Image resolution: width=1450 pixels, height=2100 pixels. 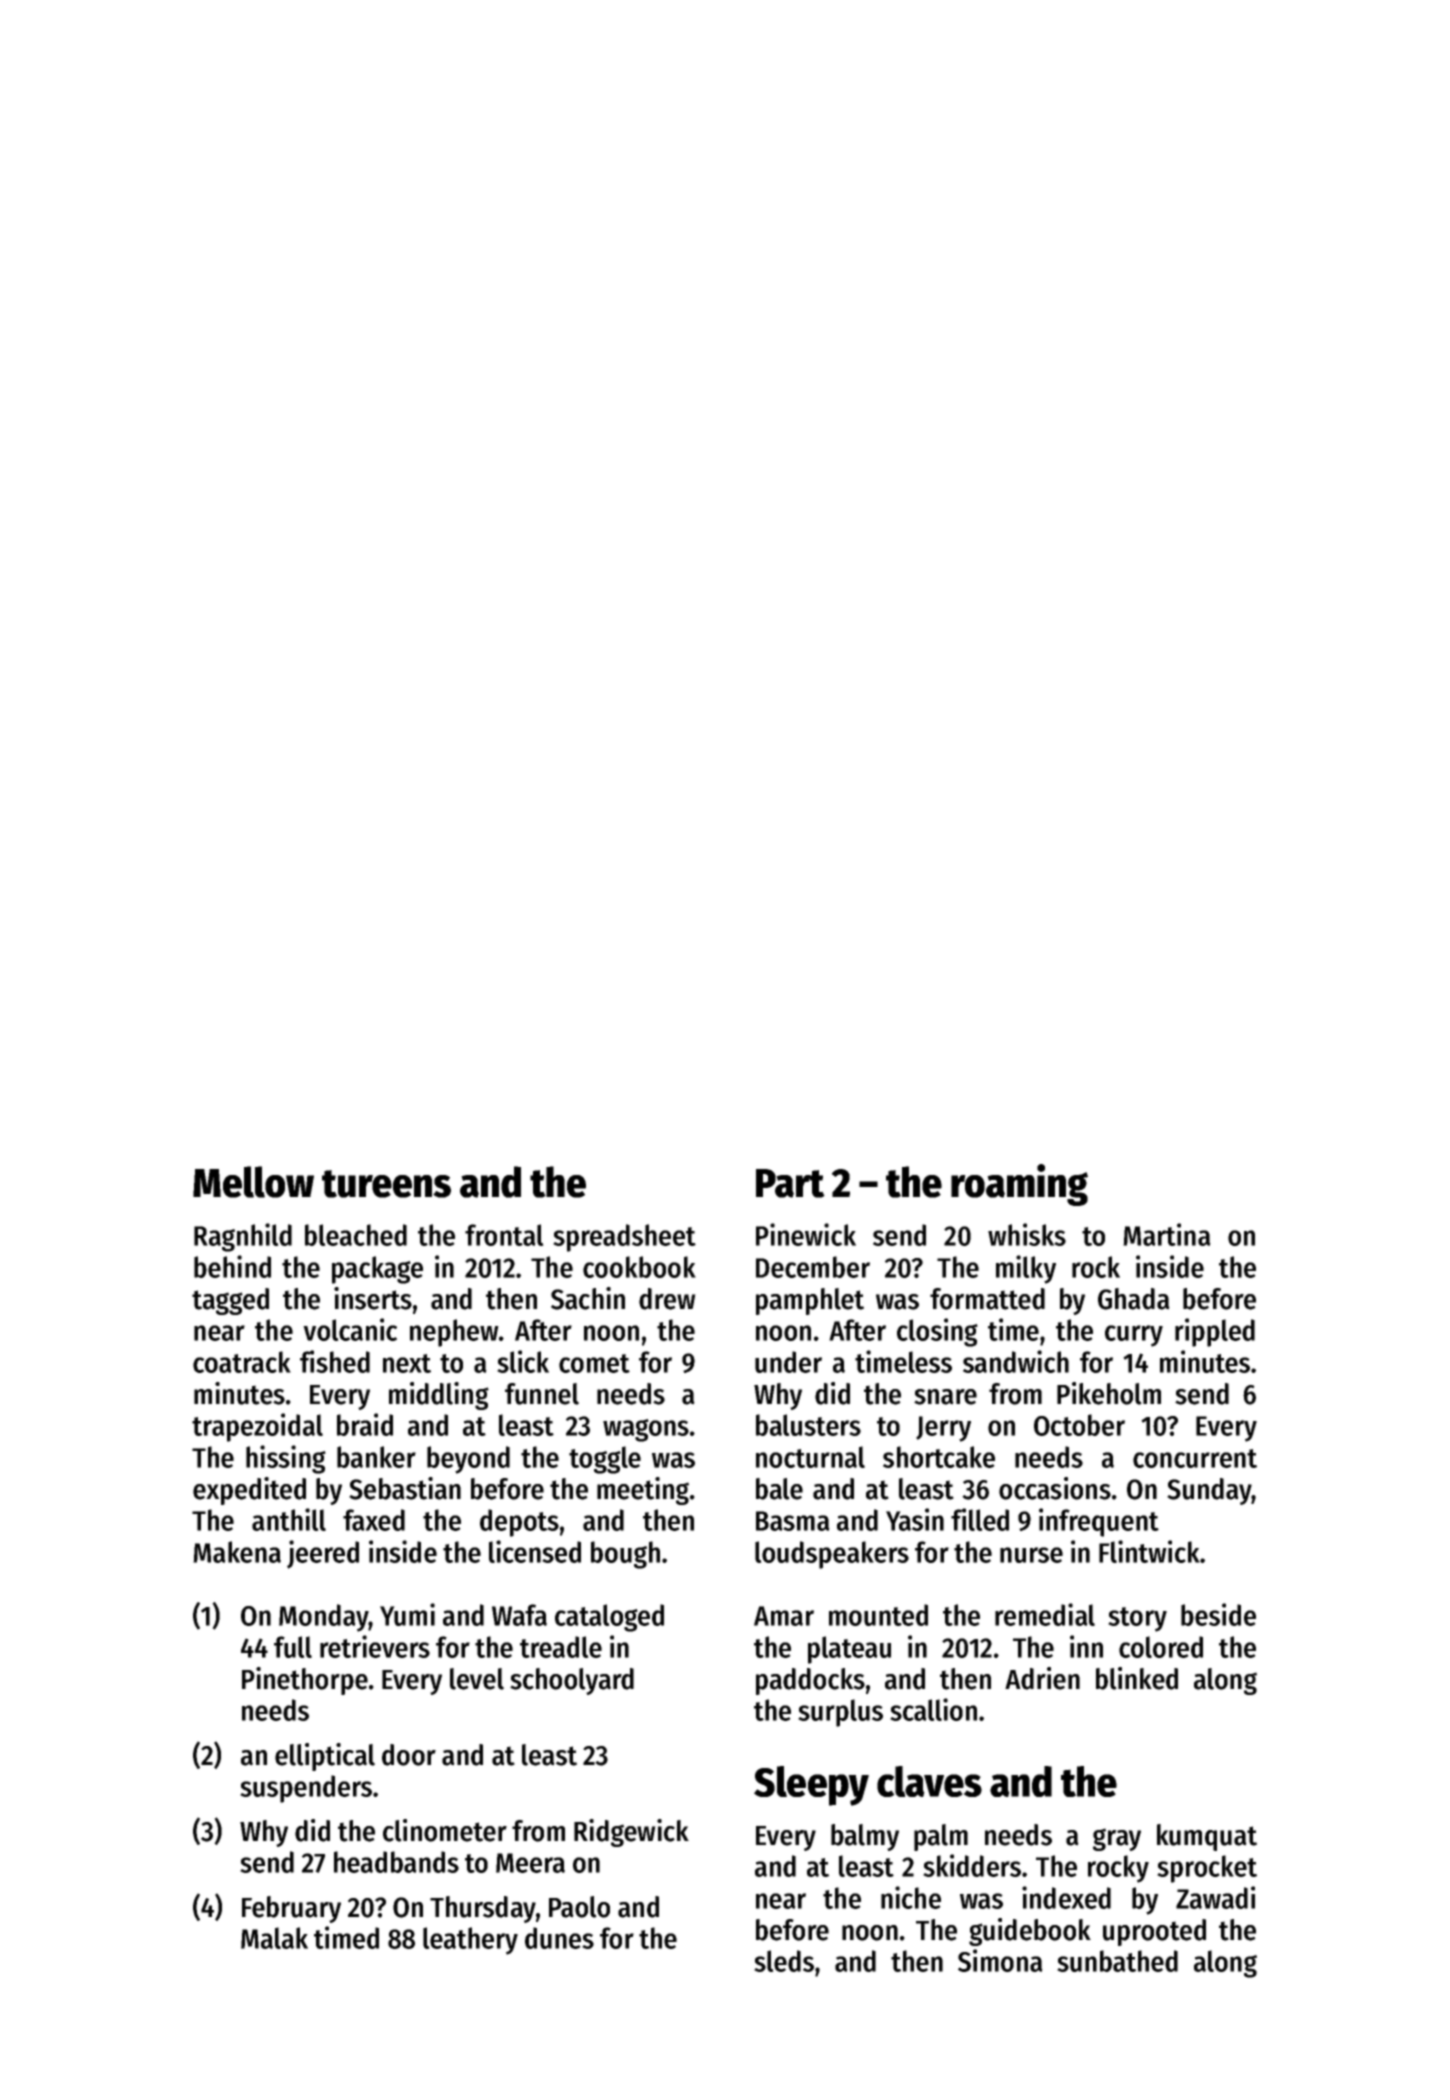 What do you see at coordinates (1137, 1619) in the image?
I see `story` at bounding box center [1137, 1619].
